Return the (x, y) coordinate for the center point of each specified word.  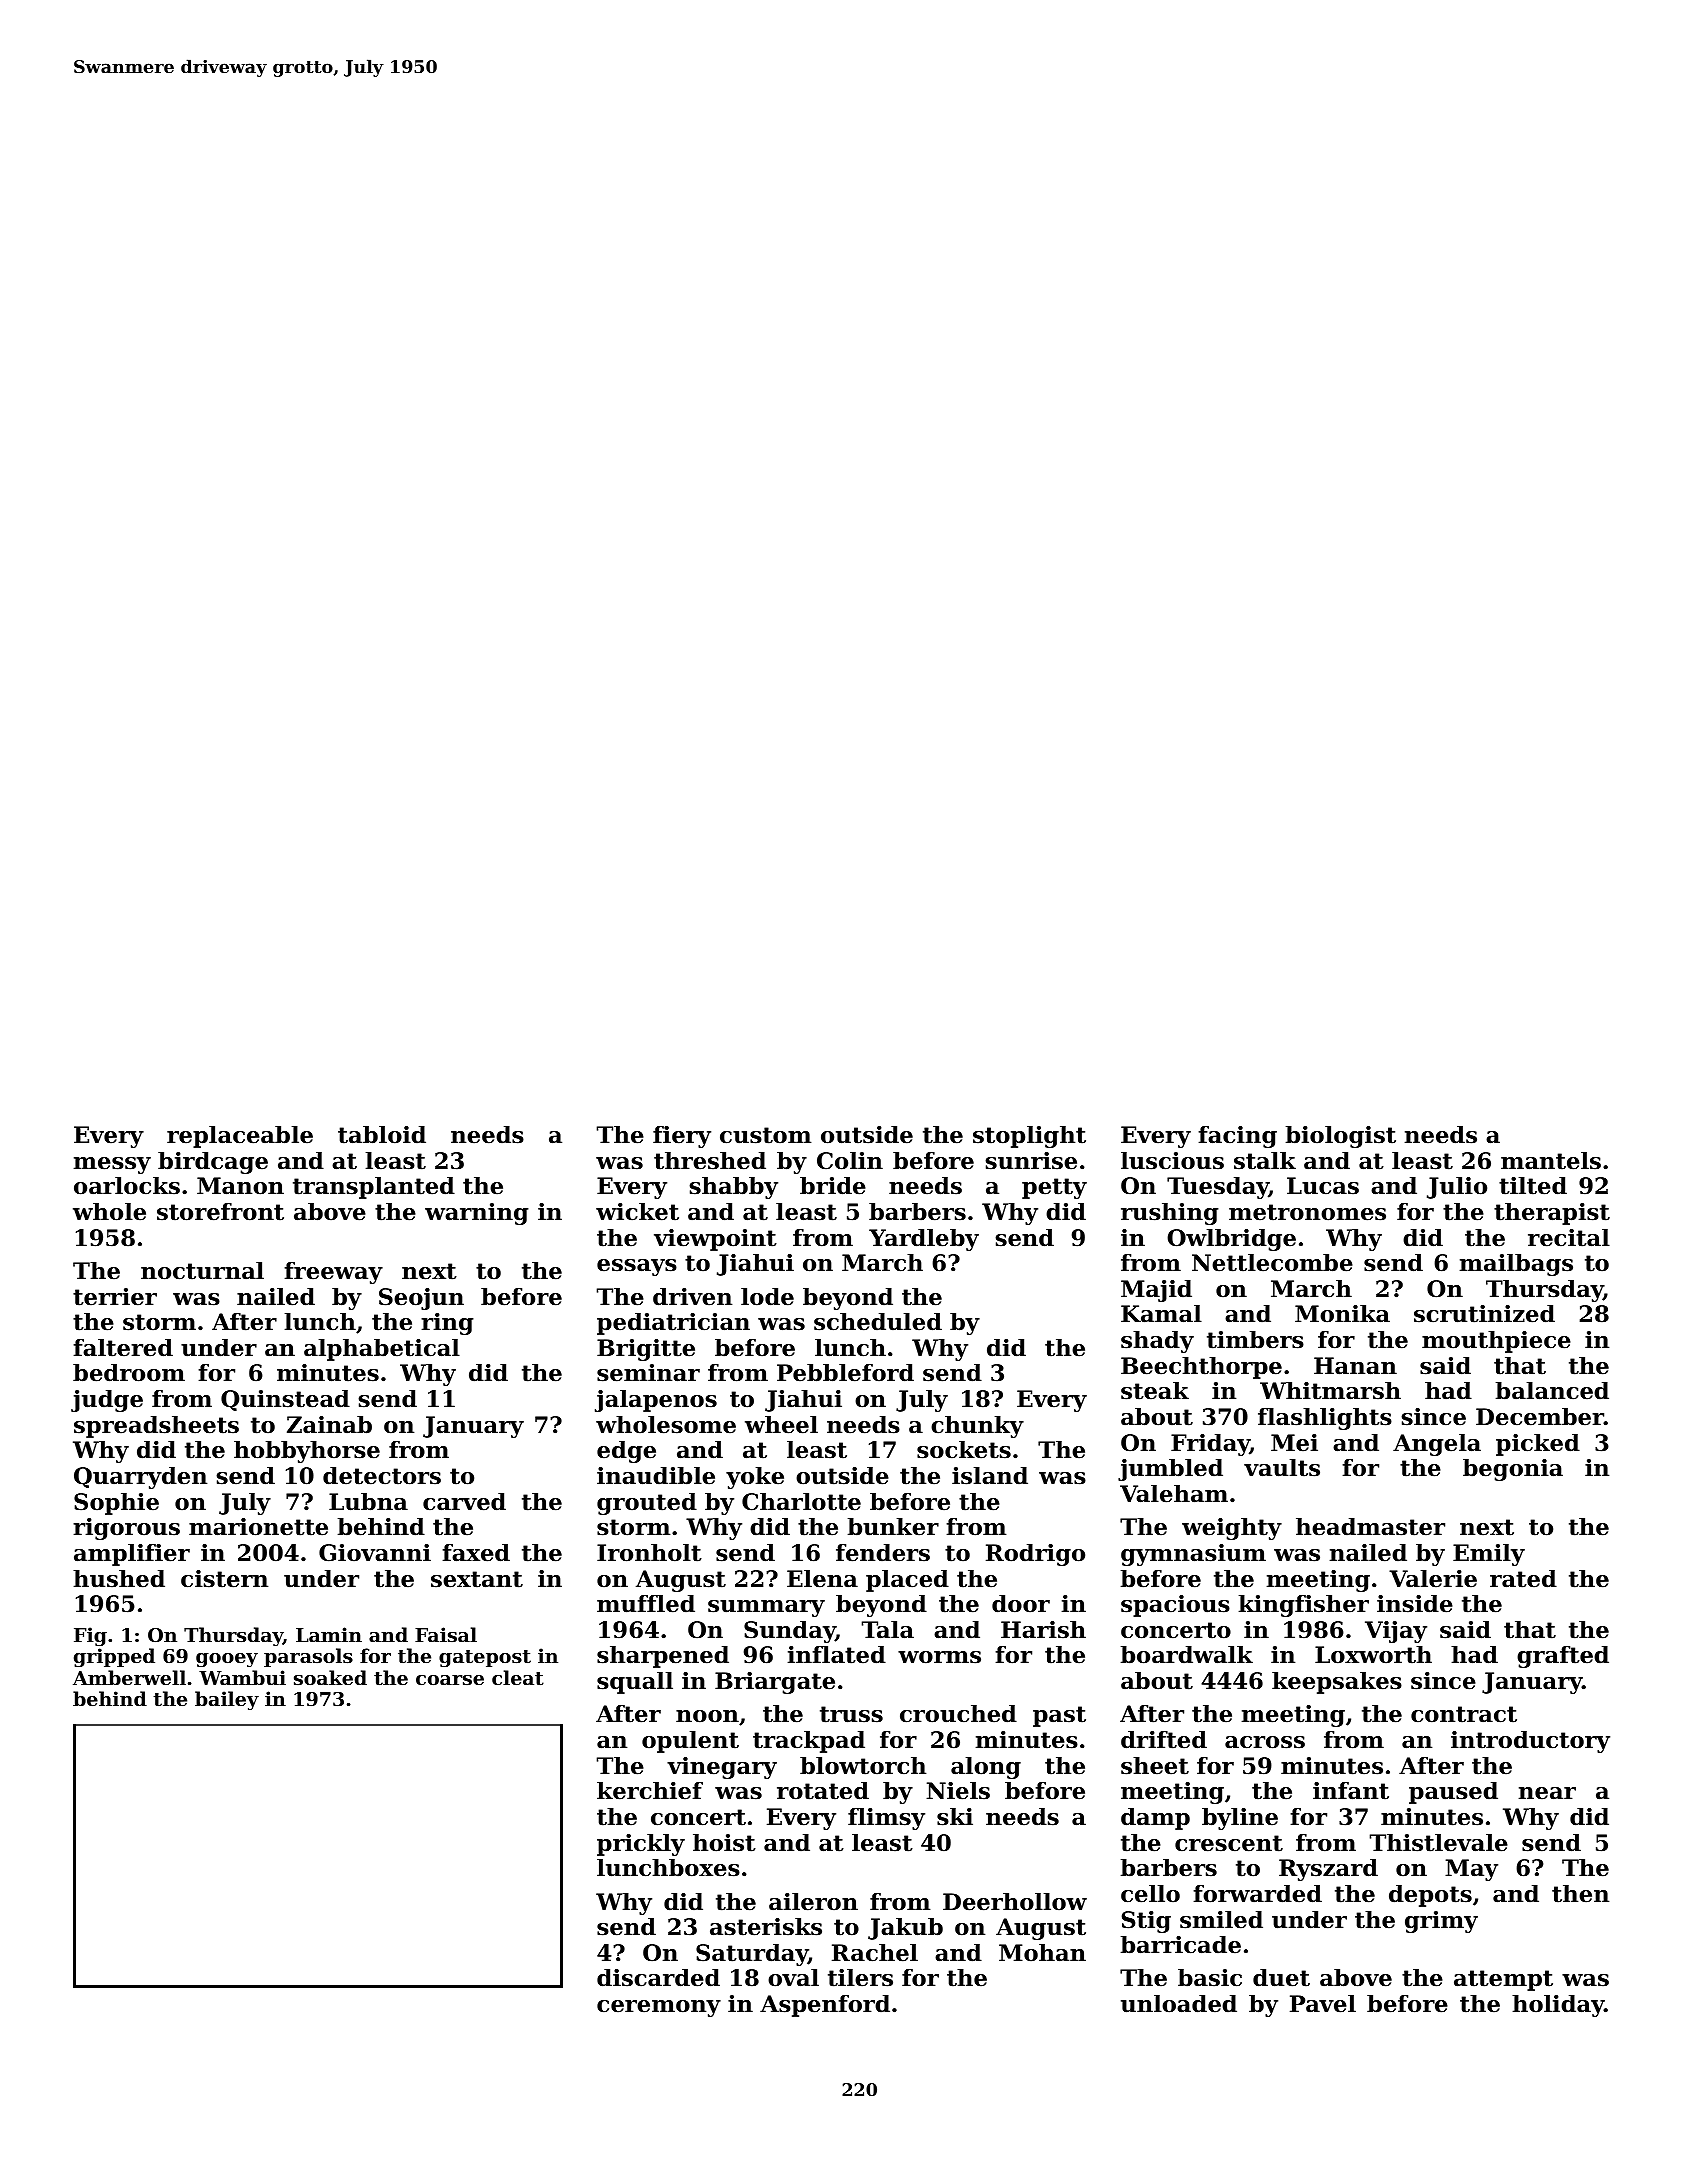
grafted (1563, 1657)
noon (707, 1716)
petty (1054, 1188)
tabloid (382, 1135)
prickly (641, 1845)
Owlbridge (1231, 1240)
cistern (224, 1579)
